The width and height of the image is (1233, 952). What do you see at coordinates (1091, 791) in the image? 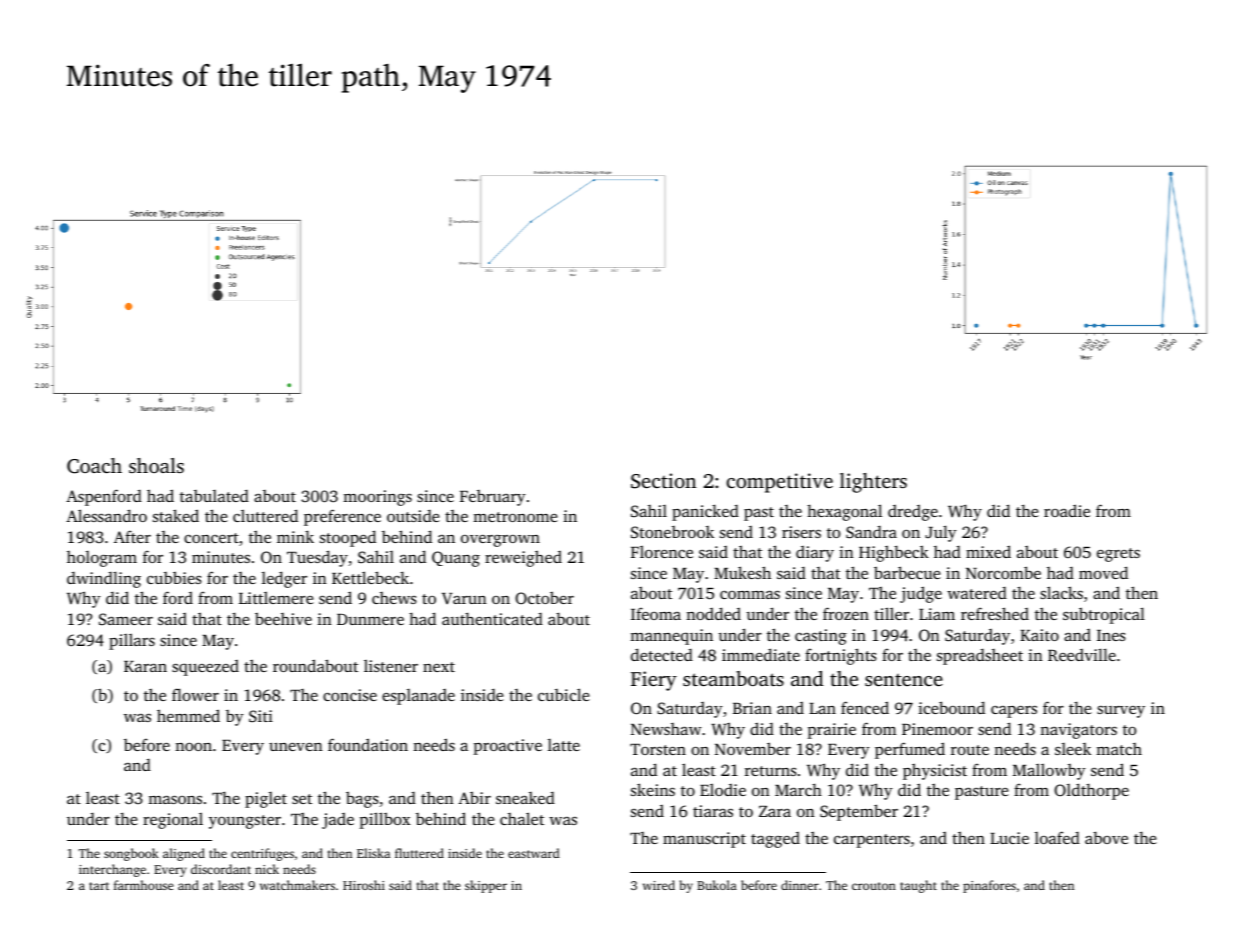
I see `Oldthorpe` at bounding box center [1091, 791].
